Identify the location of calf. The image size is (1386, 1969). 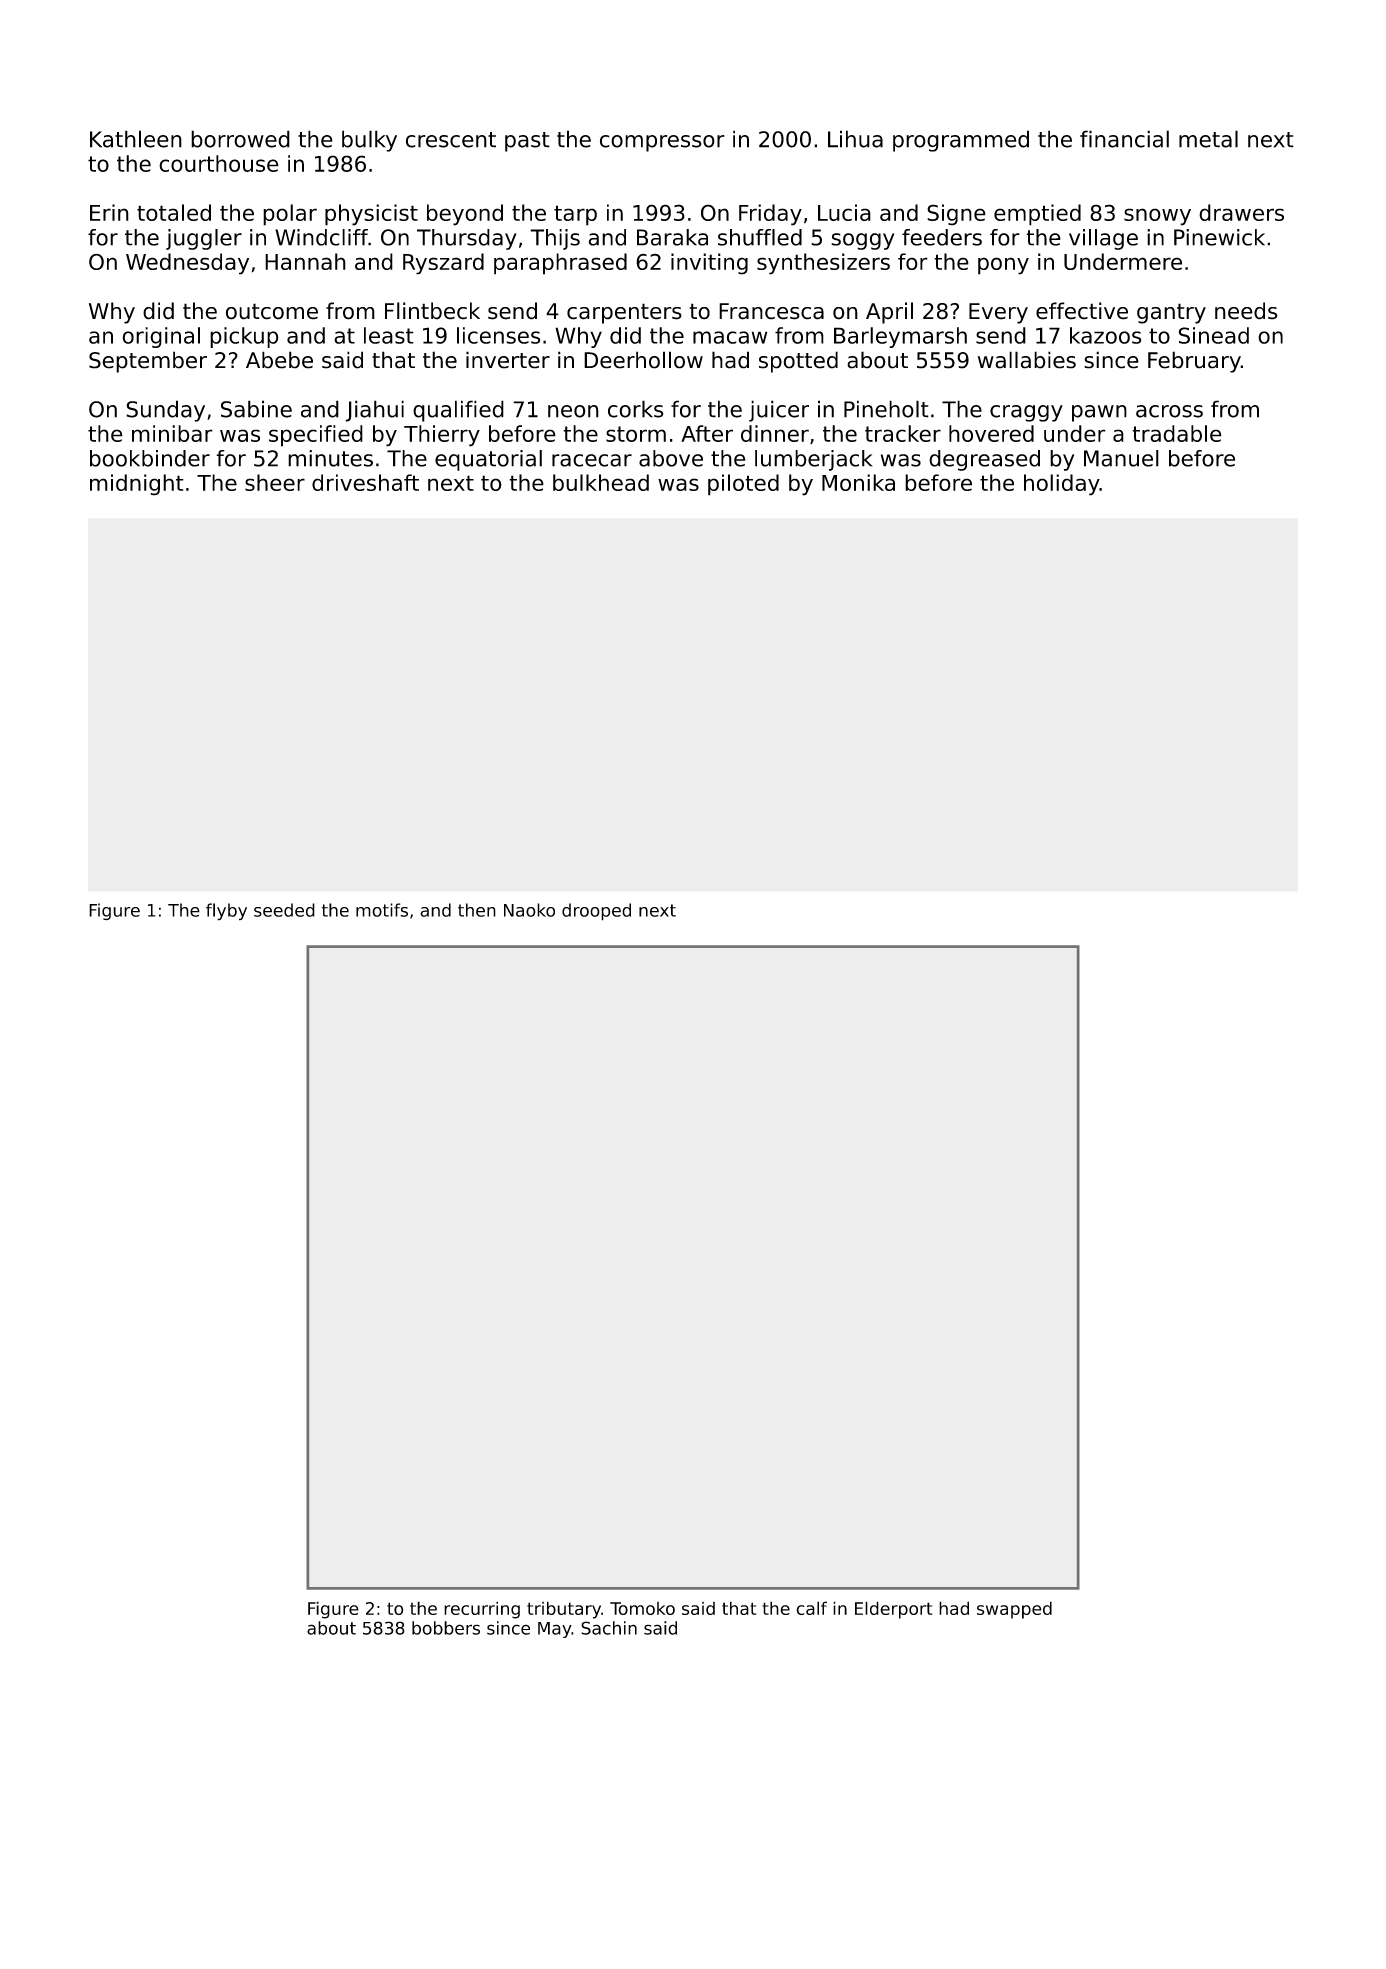
(811, 1608).
